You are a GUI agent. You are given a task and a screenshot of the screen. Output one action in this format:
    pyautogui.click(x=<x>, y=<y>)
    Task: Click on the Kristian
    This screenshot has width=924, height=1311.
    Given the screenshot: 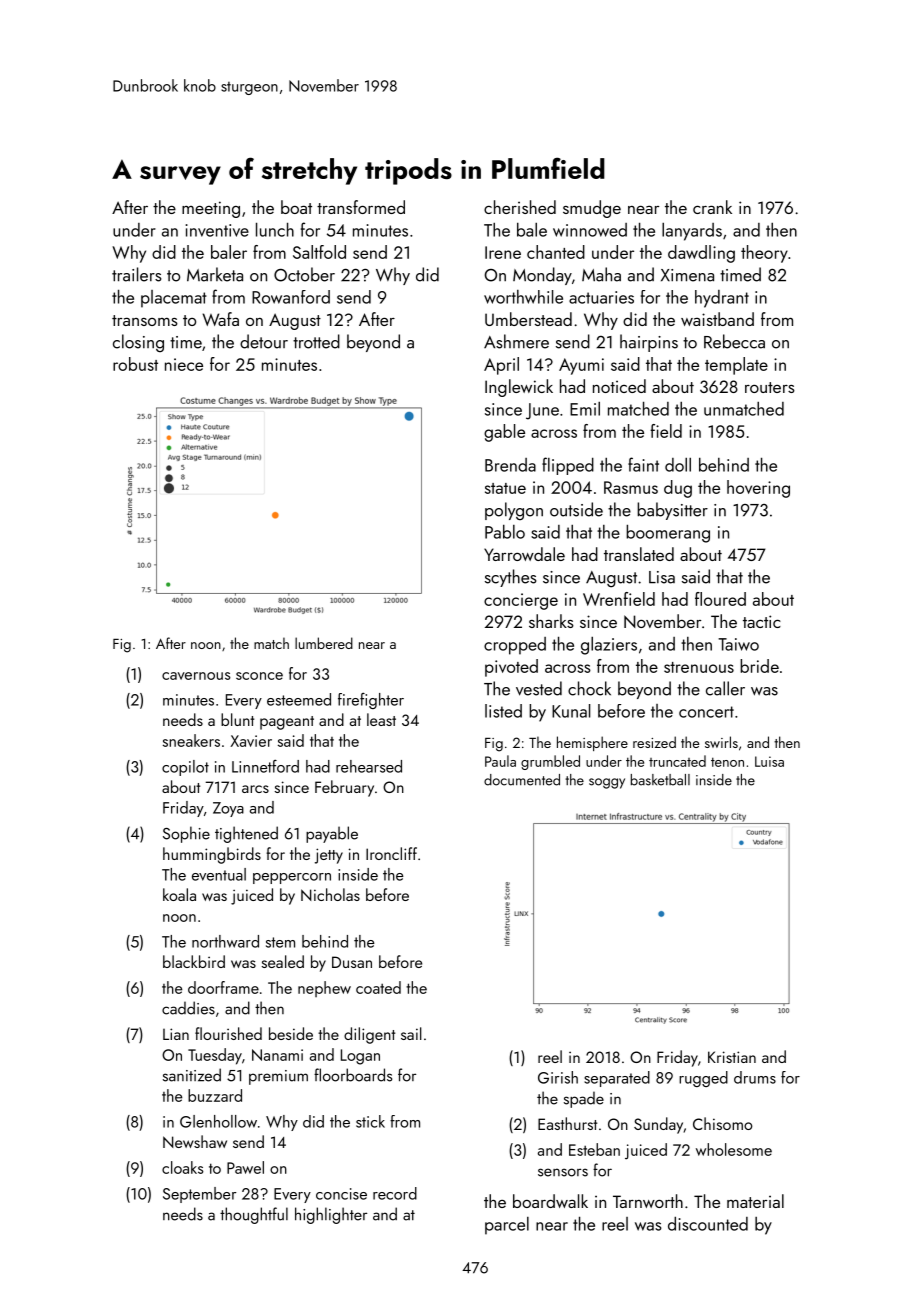 What is the action you would take?
    pyautogui.click(x=732, y=1057)
